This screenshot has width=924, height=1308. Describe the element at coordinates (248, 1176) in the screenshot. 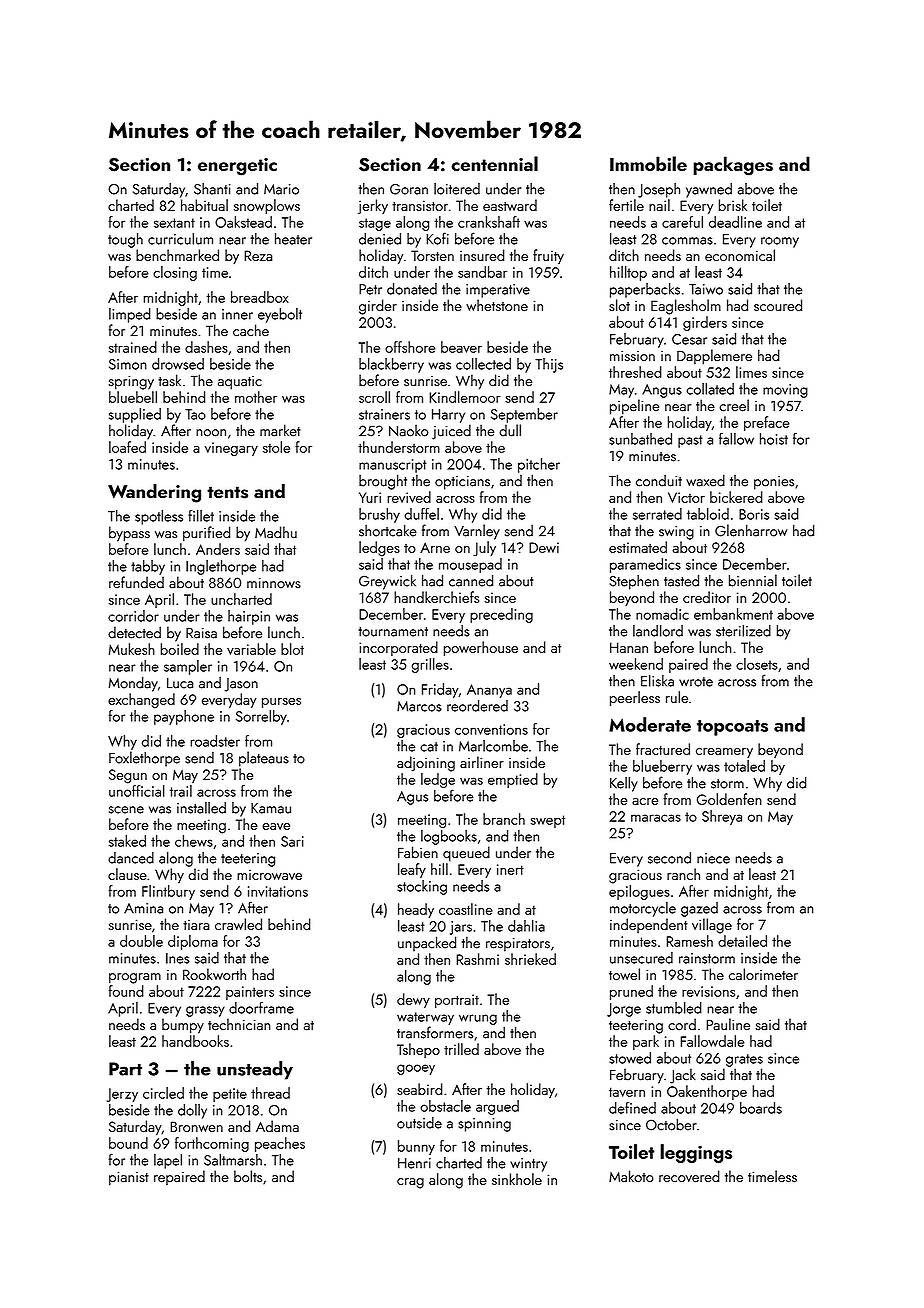

I see `bolts` at that location.
